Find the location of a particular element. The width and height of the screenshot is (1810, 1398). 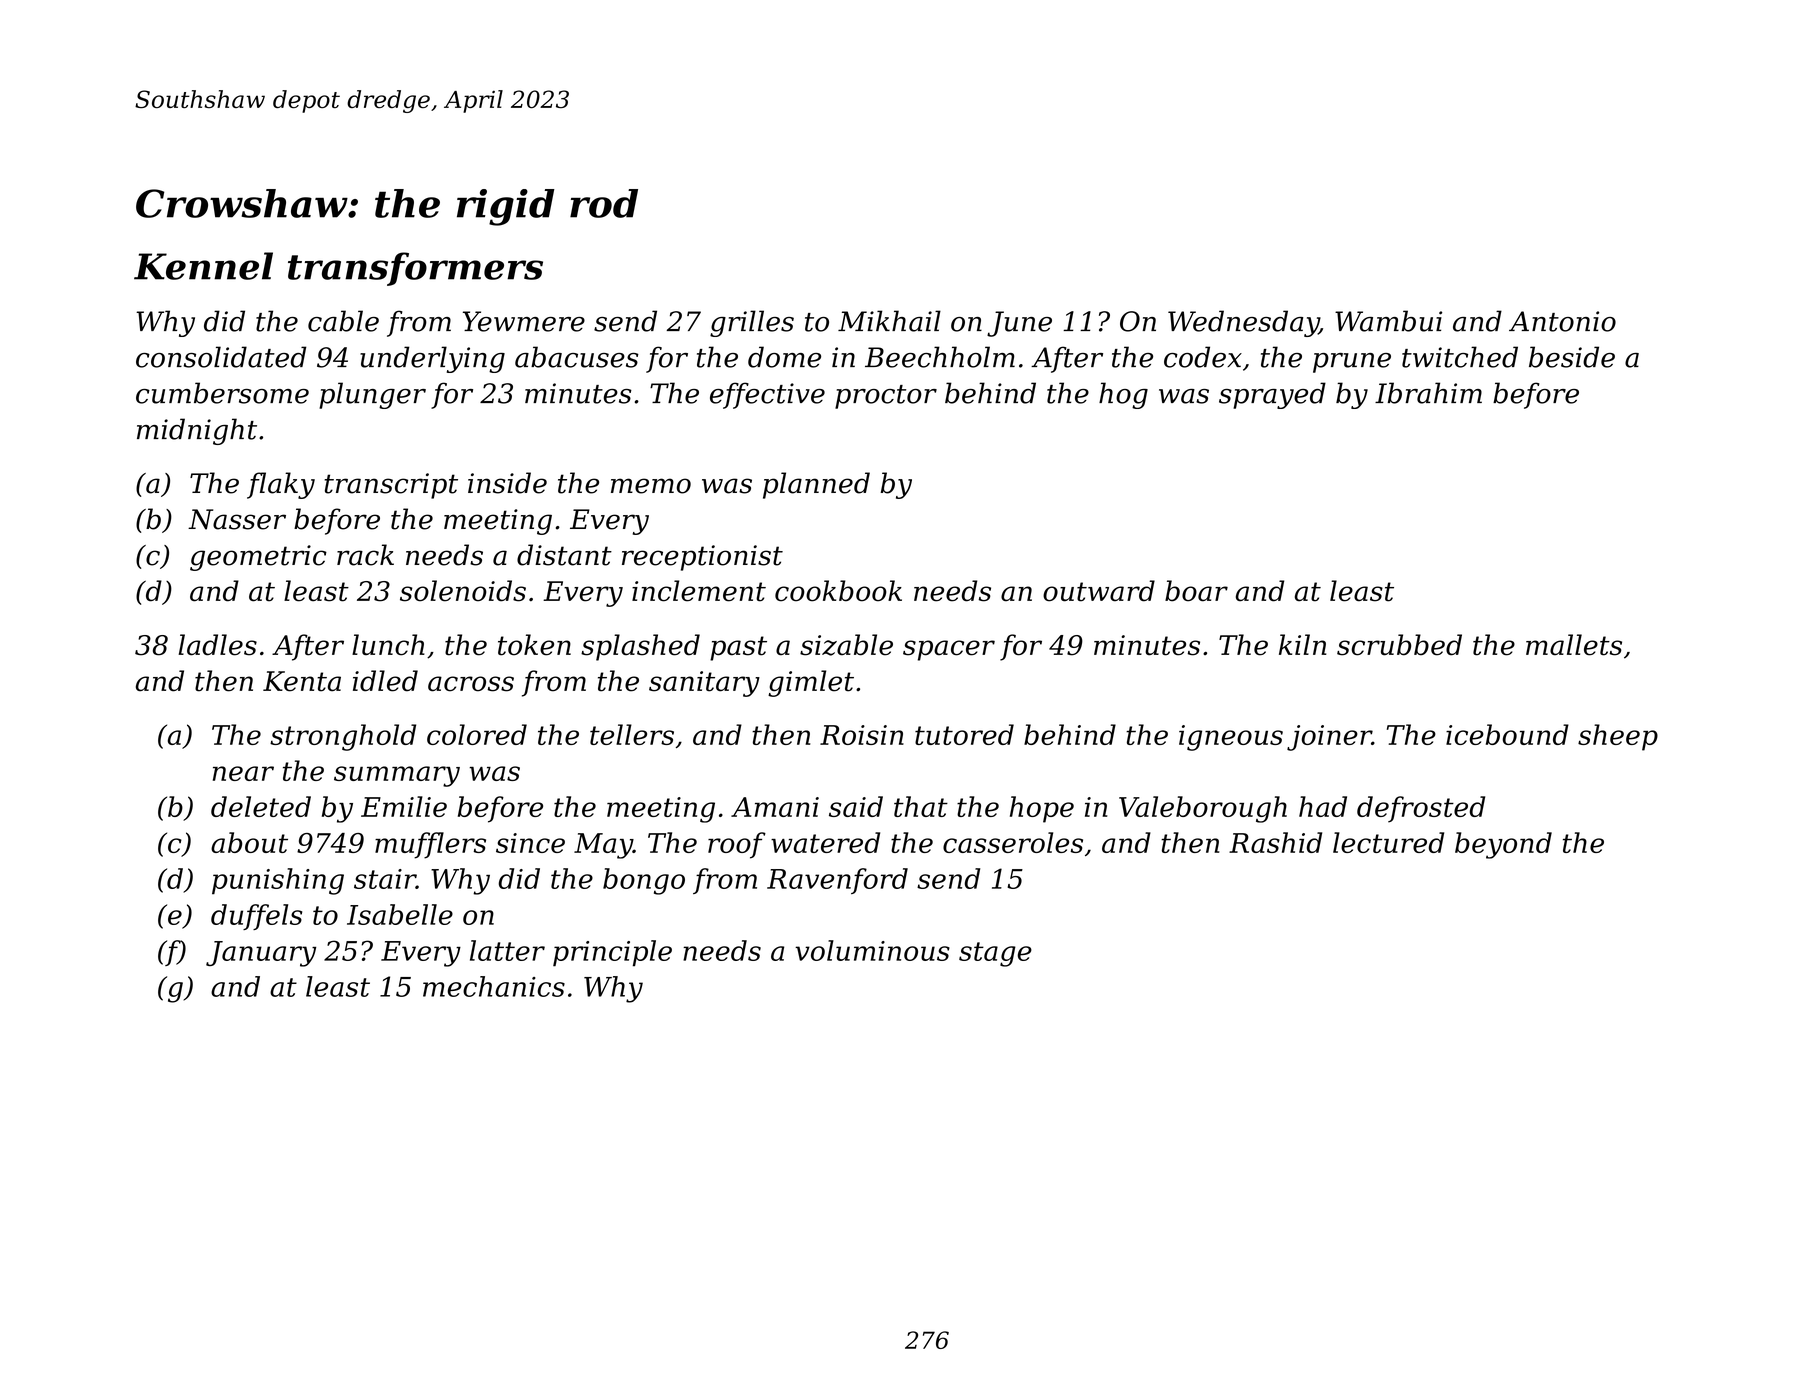

beyond is located at coordinates (1503, 845).
